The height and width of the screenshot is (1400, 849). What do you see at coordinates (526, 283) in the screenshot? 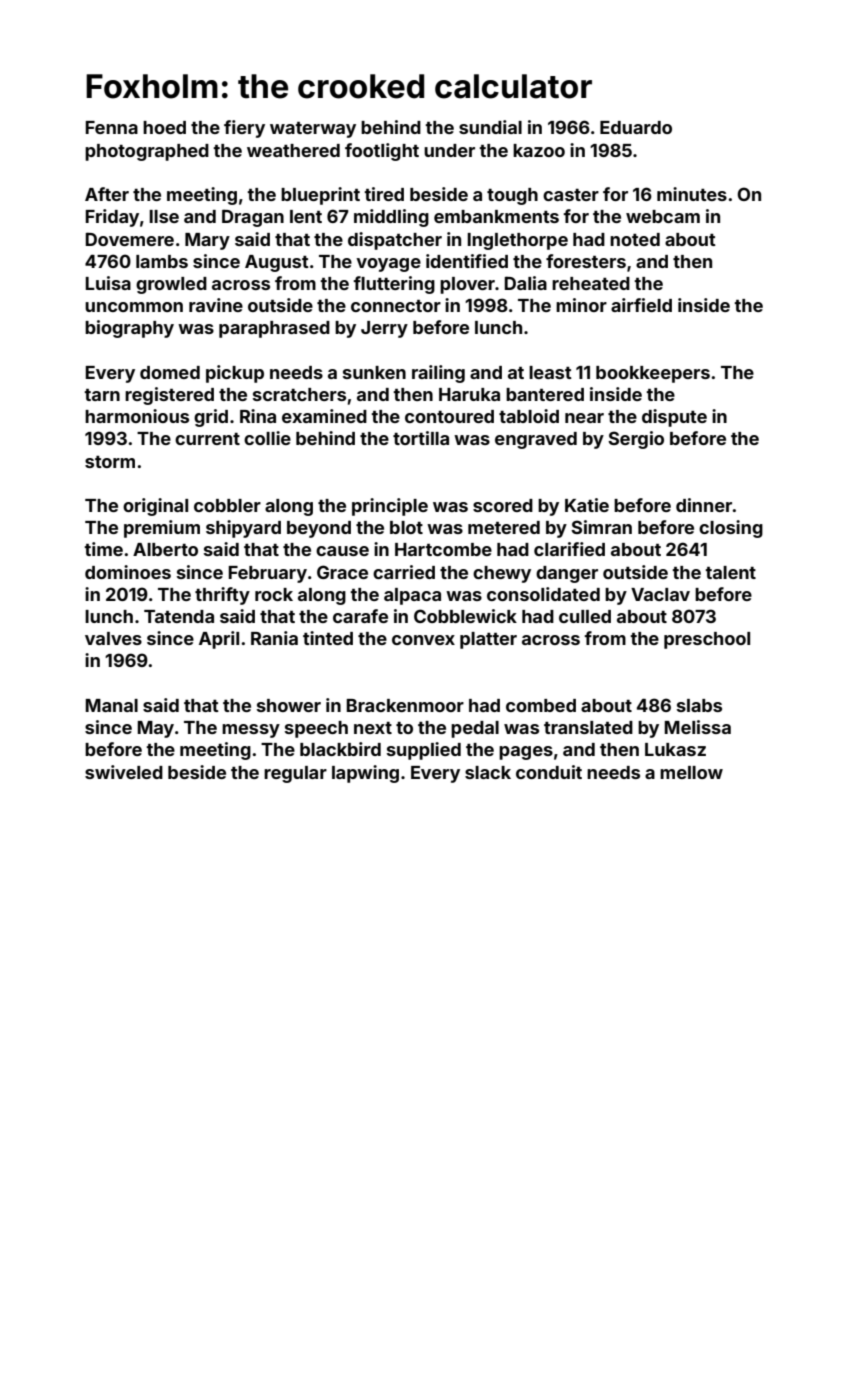
I see `Dalia` at bounding box center [526, 283].
